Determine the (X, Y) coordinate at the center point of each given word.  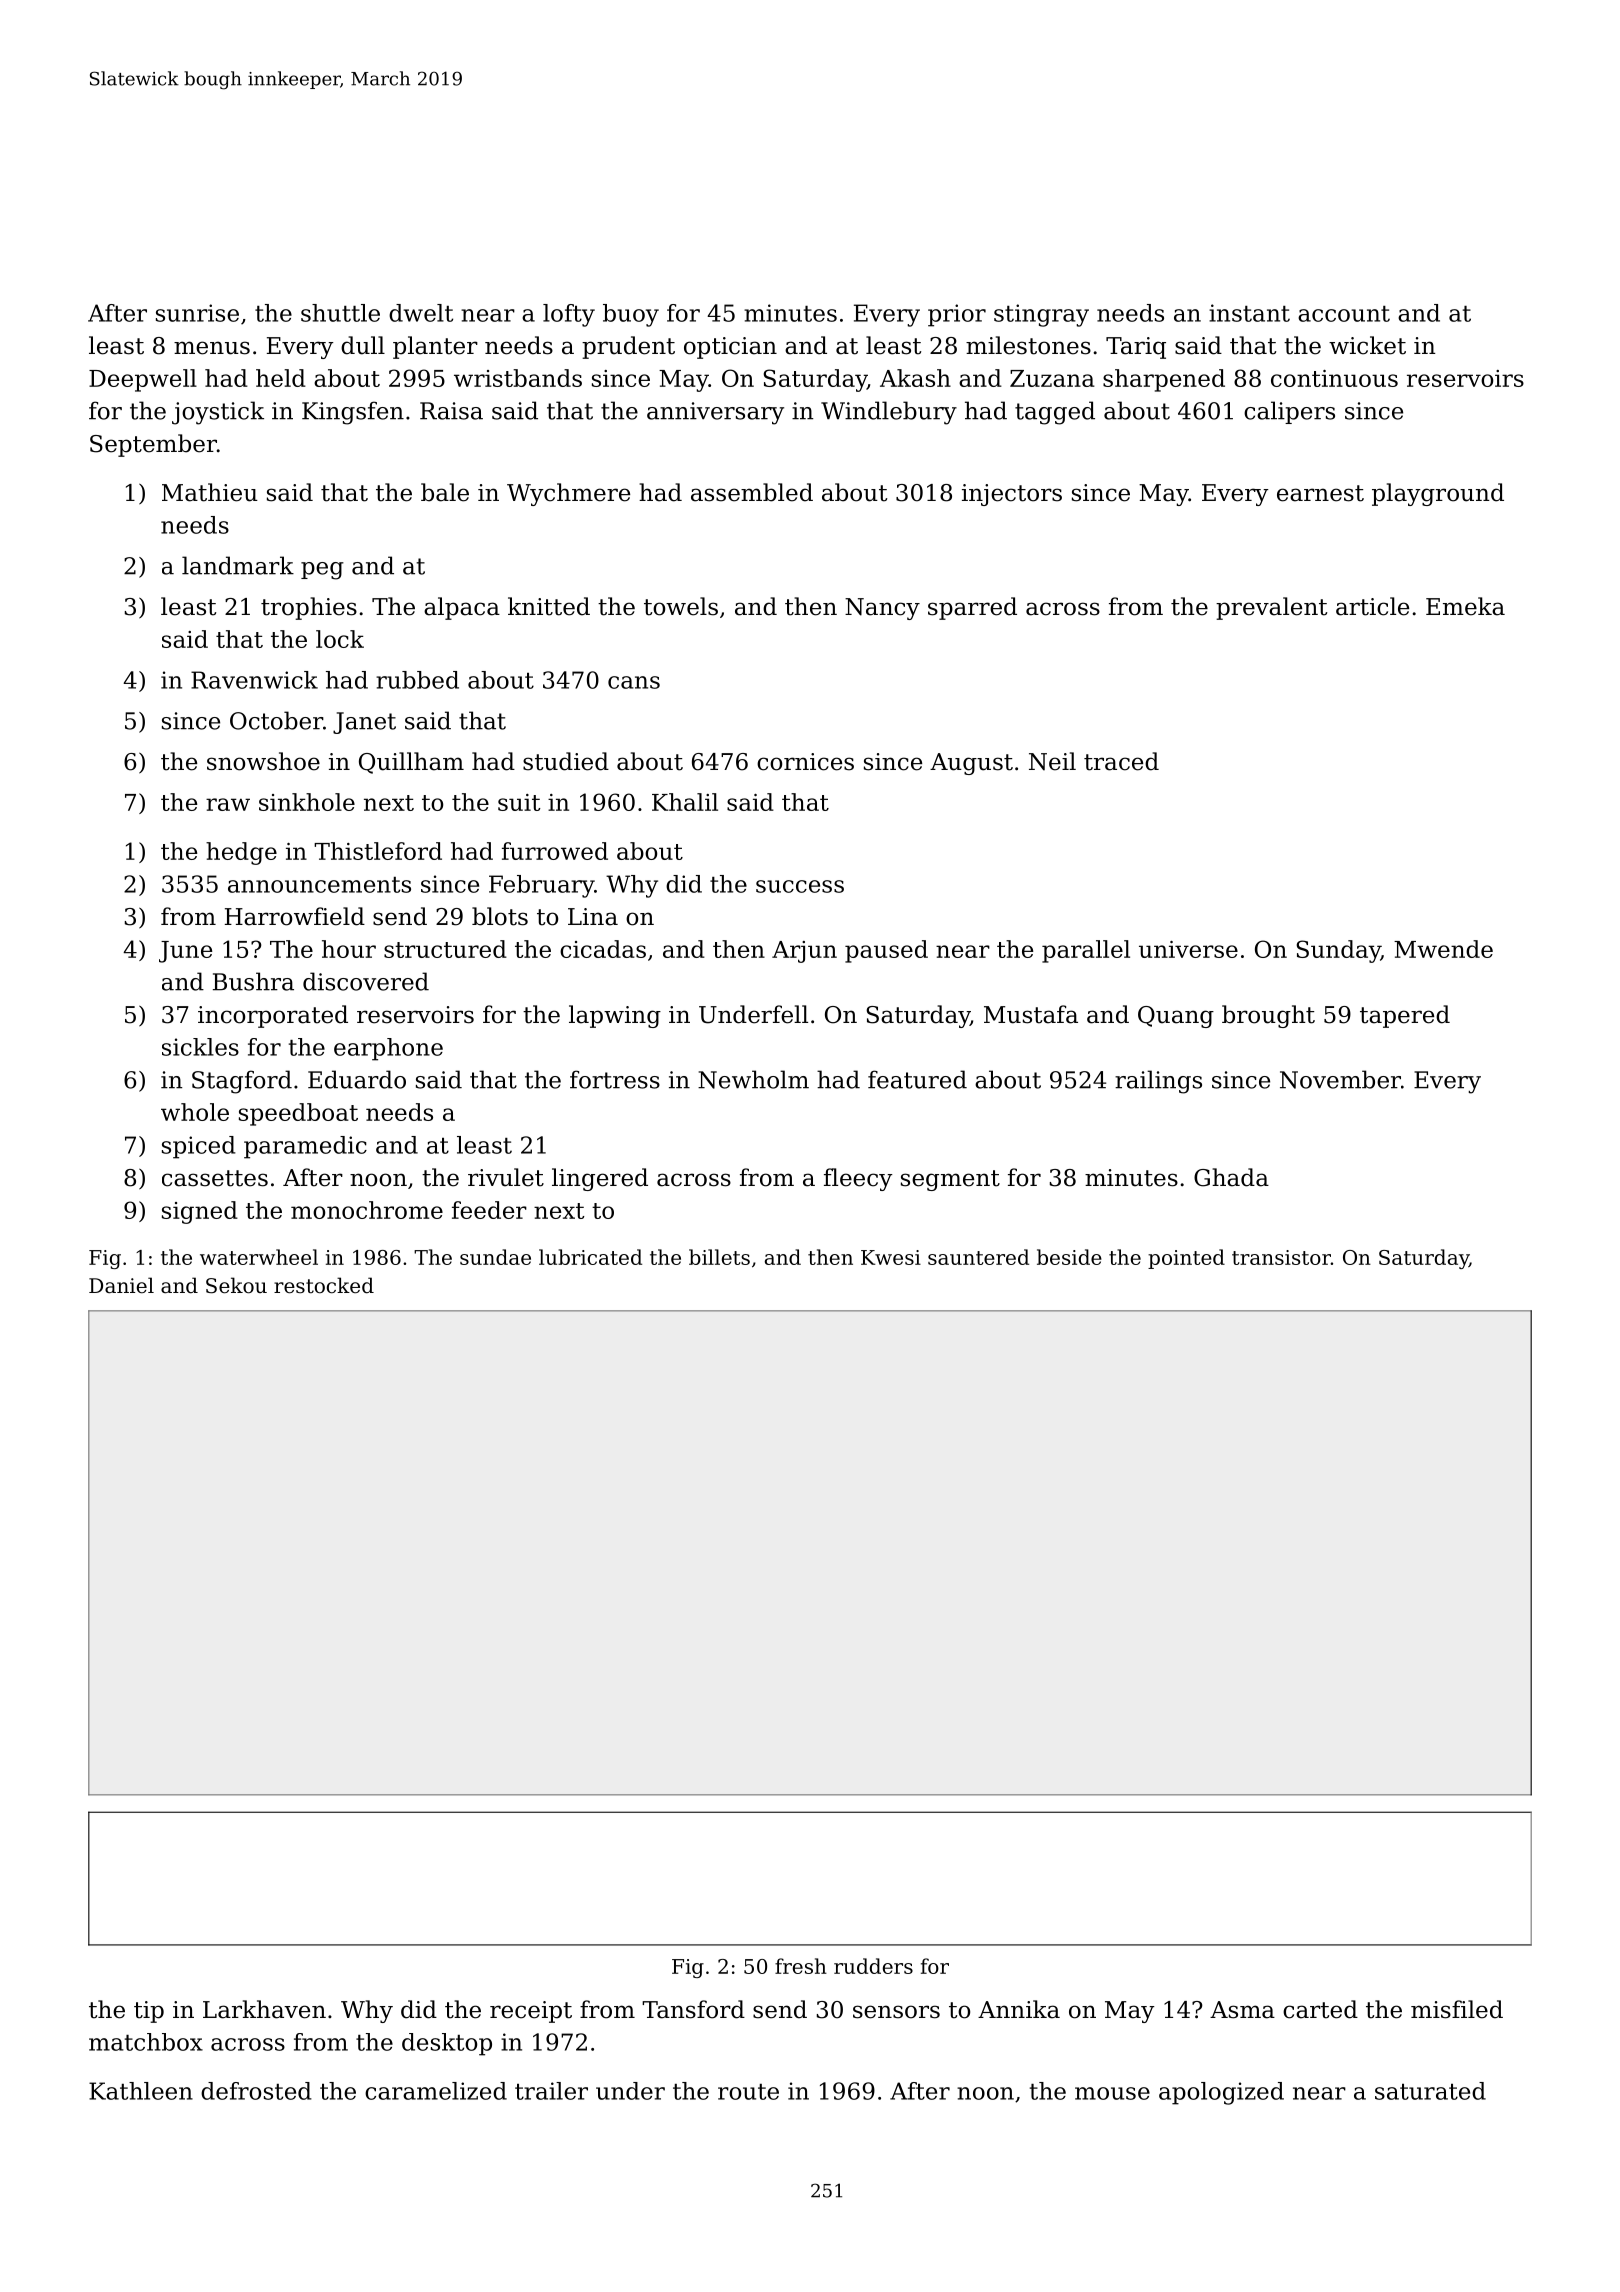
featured (917, 1079)
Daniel (121, 1285)
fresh (801, 1966)
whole (195, 1112)
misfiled (1457, 2009)
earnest (1320, 493)
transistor (1281, 1257)
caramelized (436, 2091)
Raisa (451, 411)
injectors (1012, 495)
